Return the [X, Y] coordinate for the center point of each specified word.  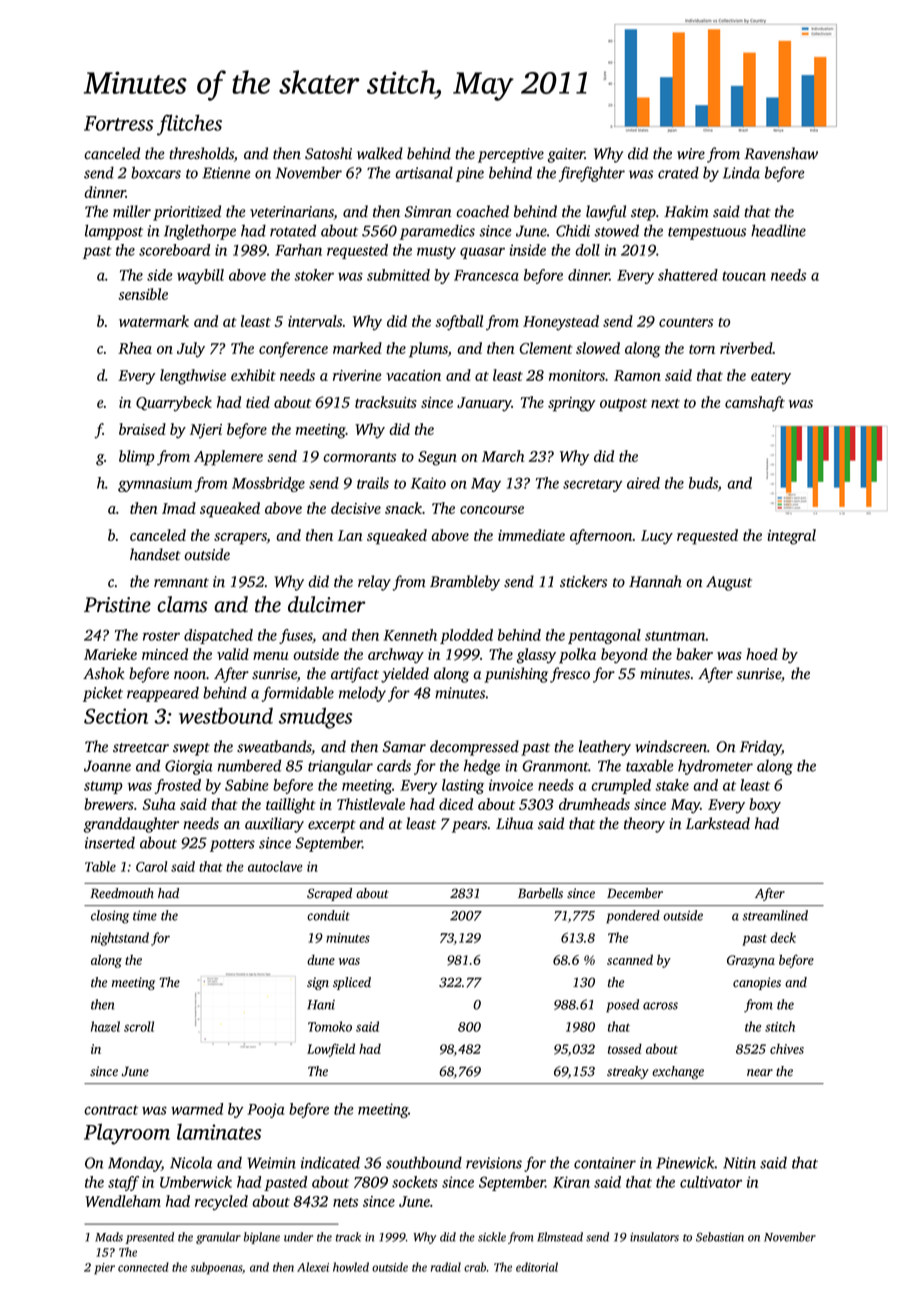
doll [587, 250]
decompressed [474, 748]
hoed [762, 654]
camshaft [755, 404]
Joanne [107, 766]
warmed [197, 1109]
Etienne [226, 173]
